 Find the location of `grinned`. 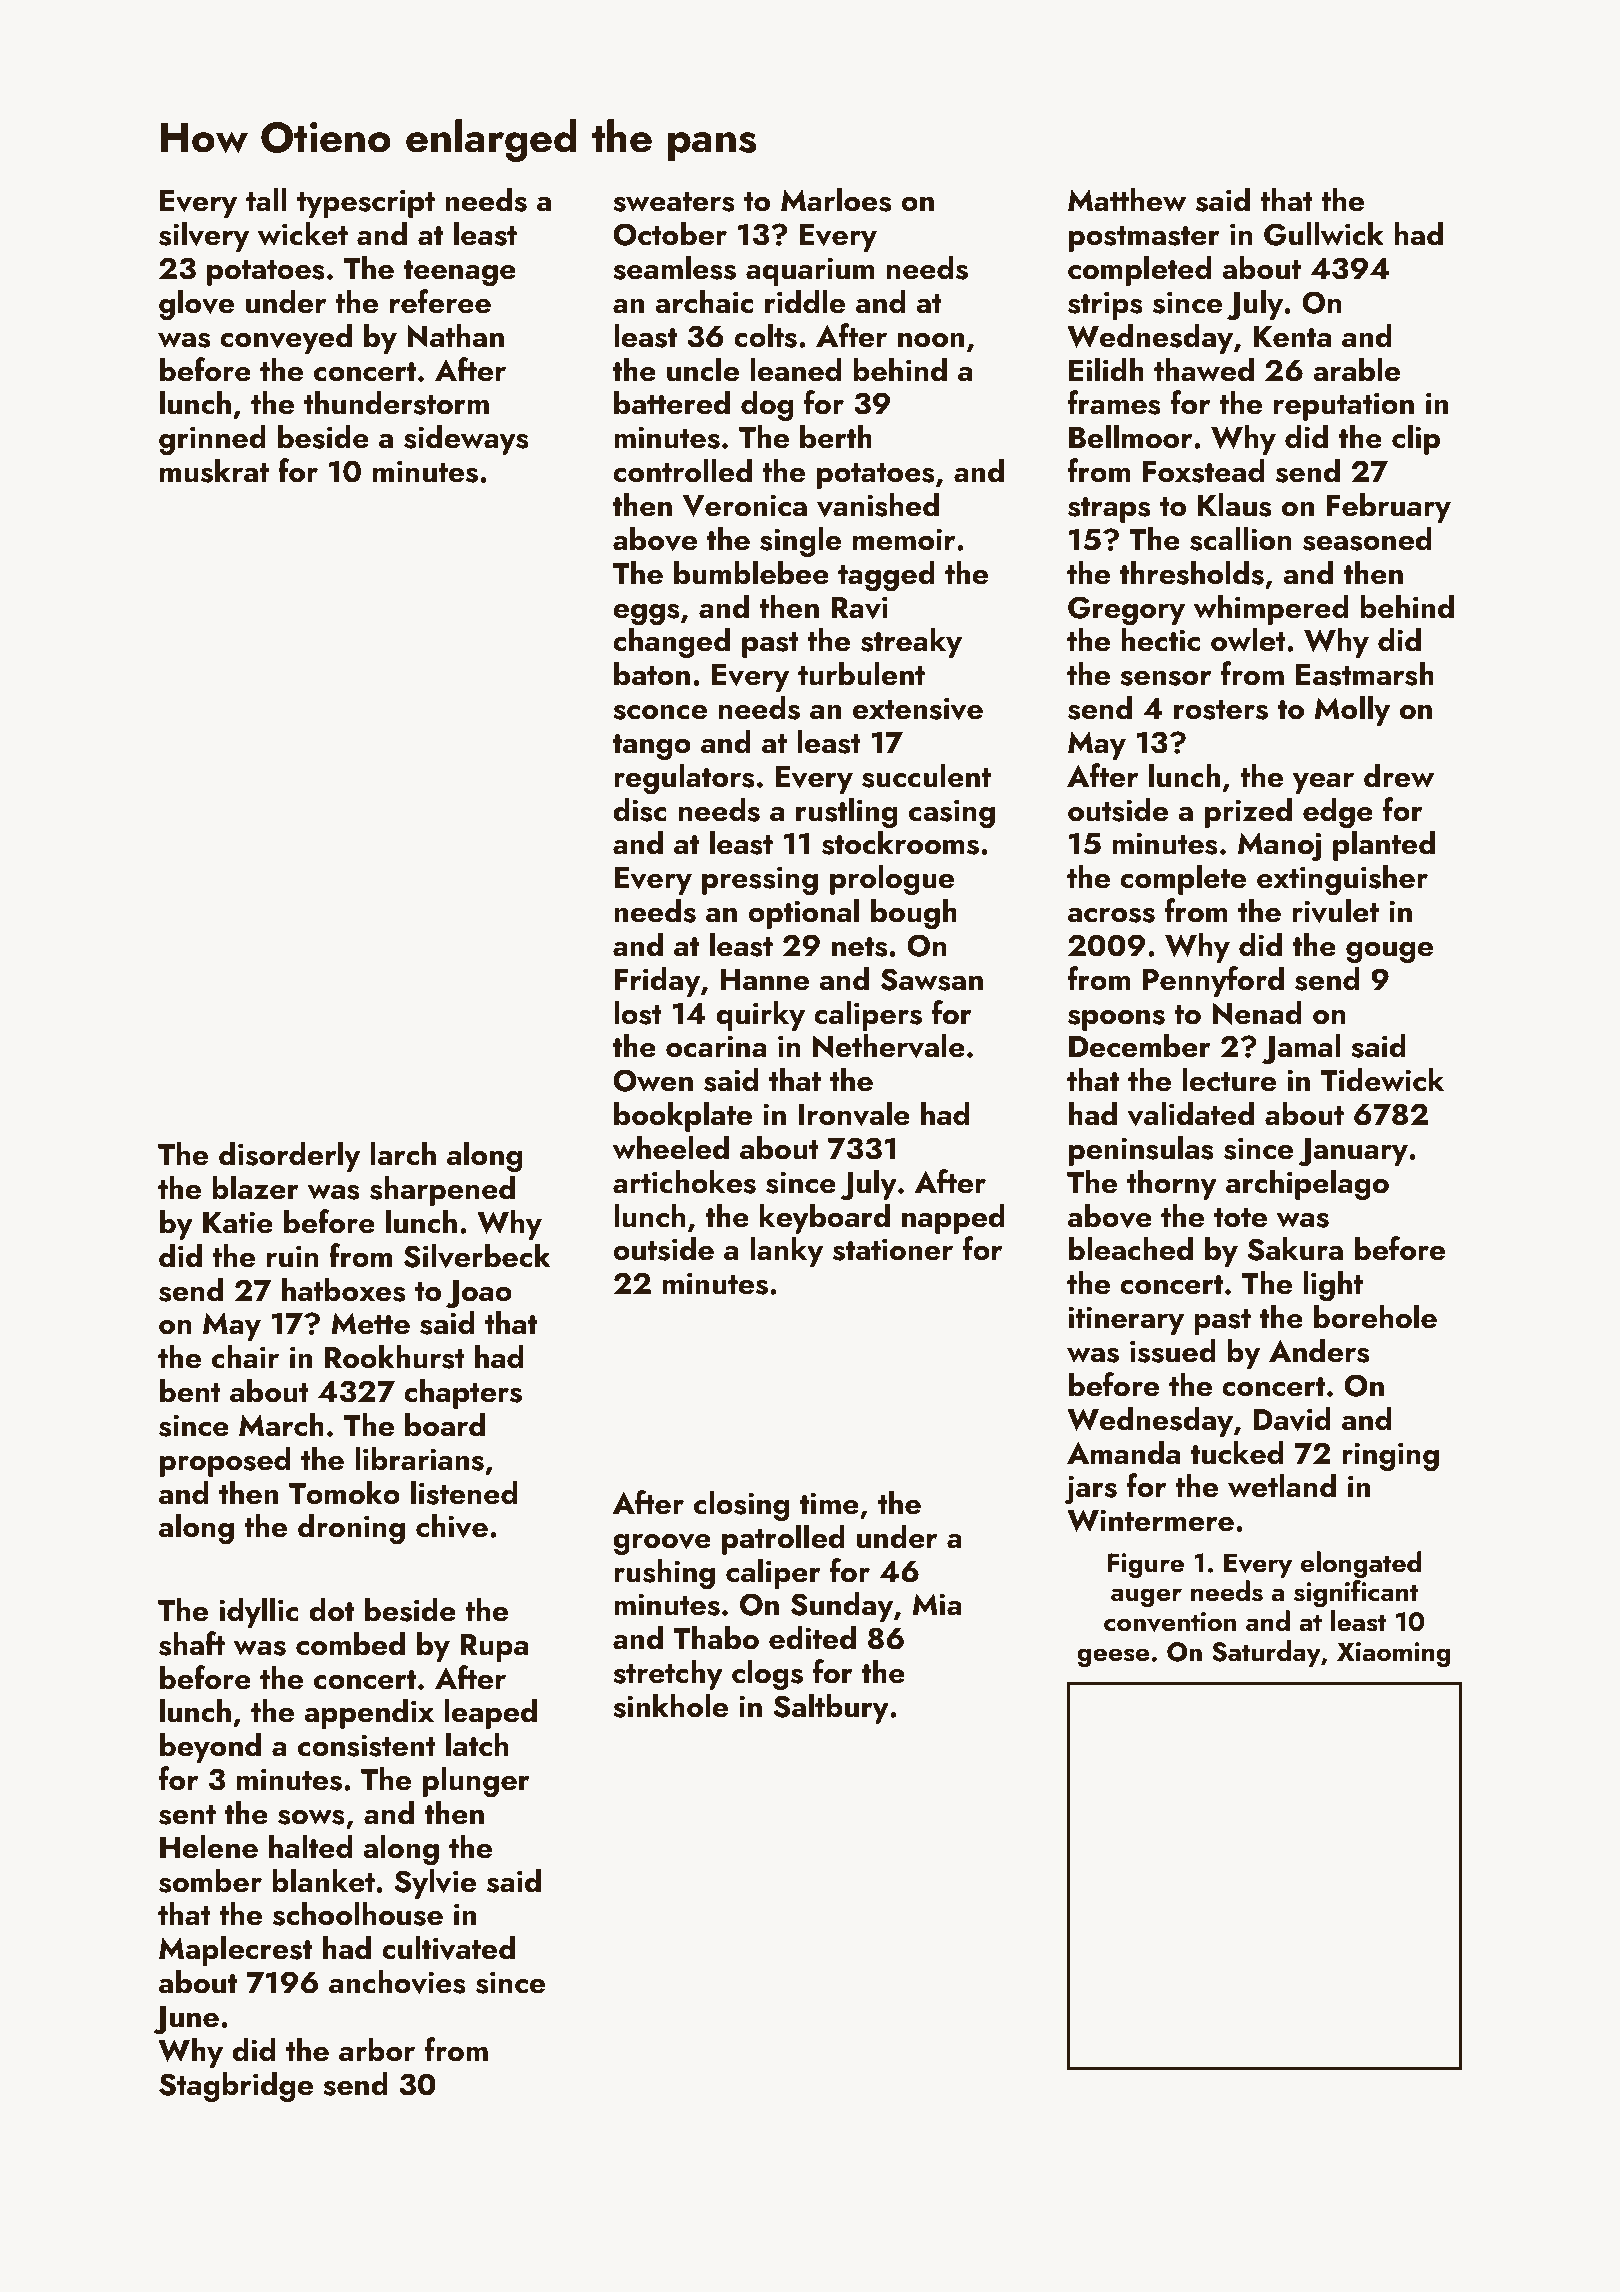

grinned is located at coordinates (212, 439).
